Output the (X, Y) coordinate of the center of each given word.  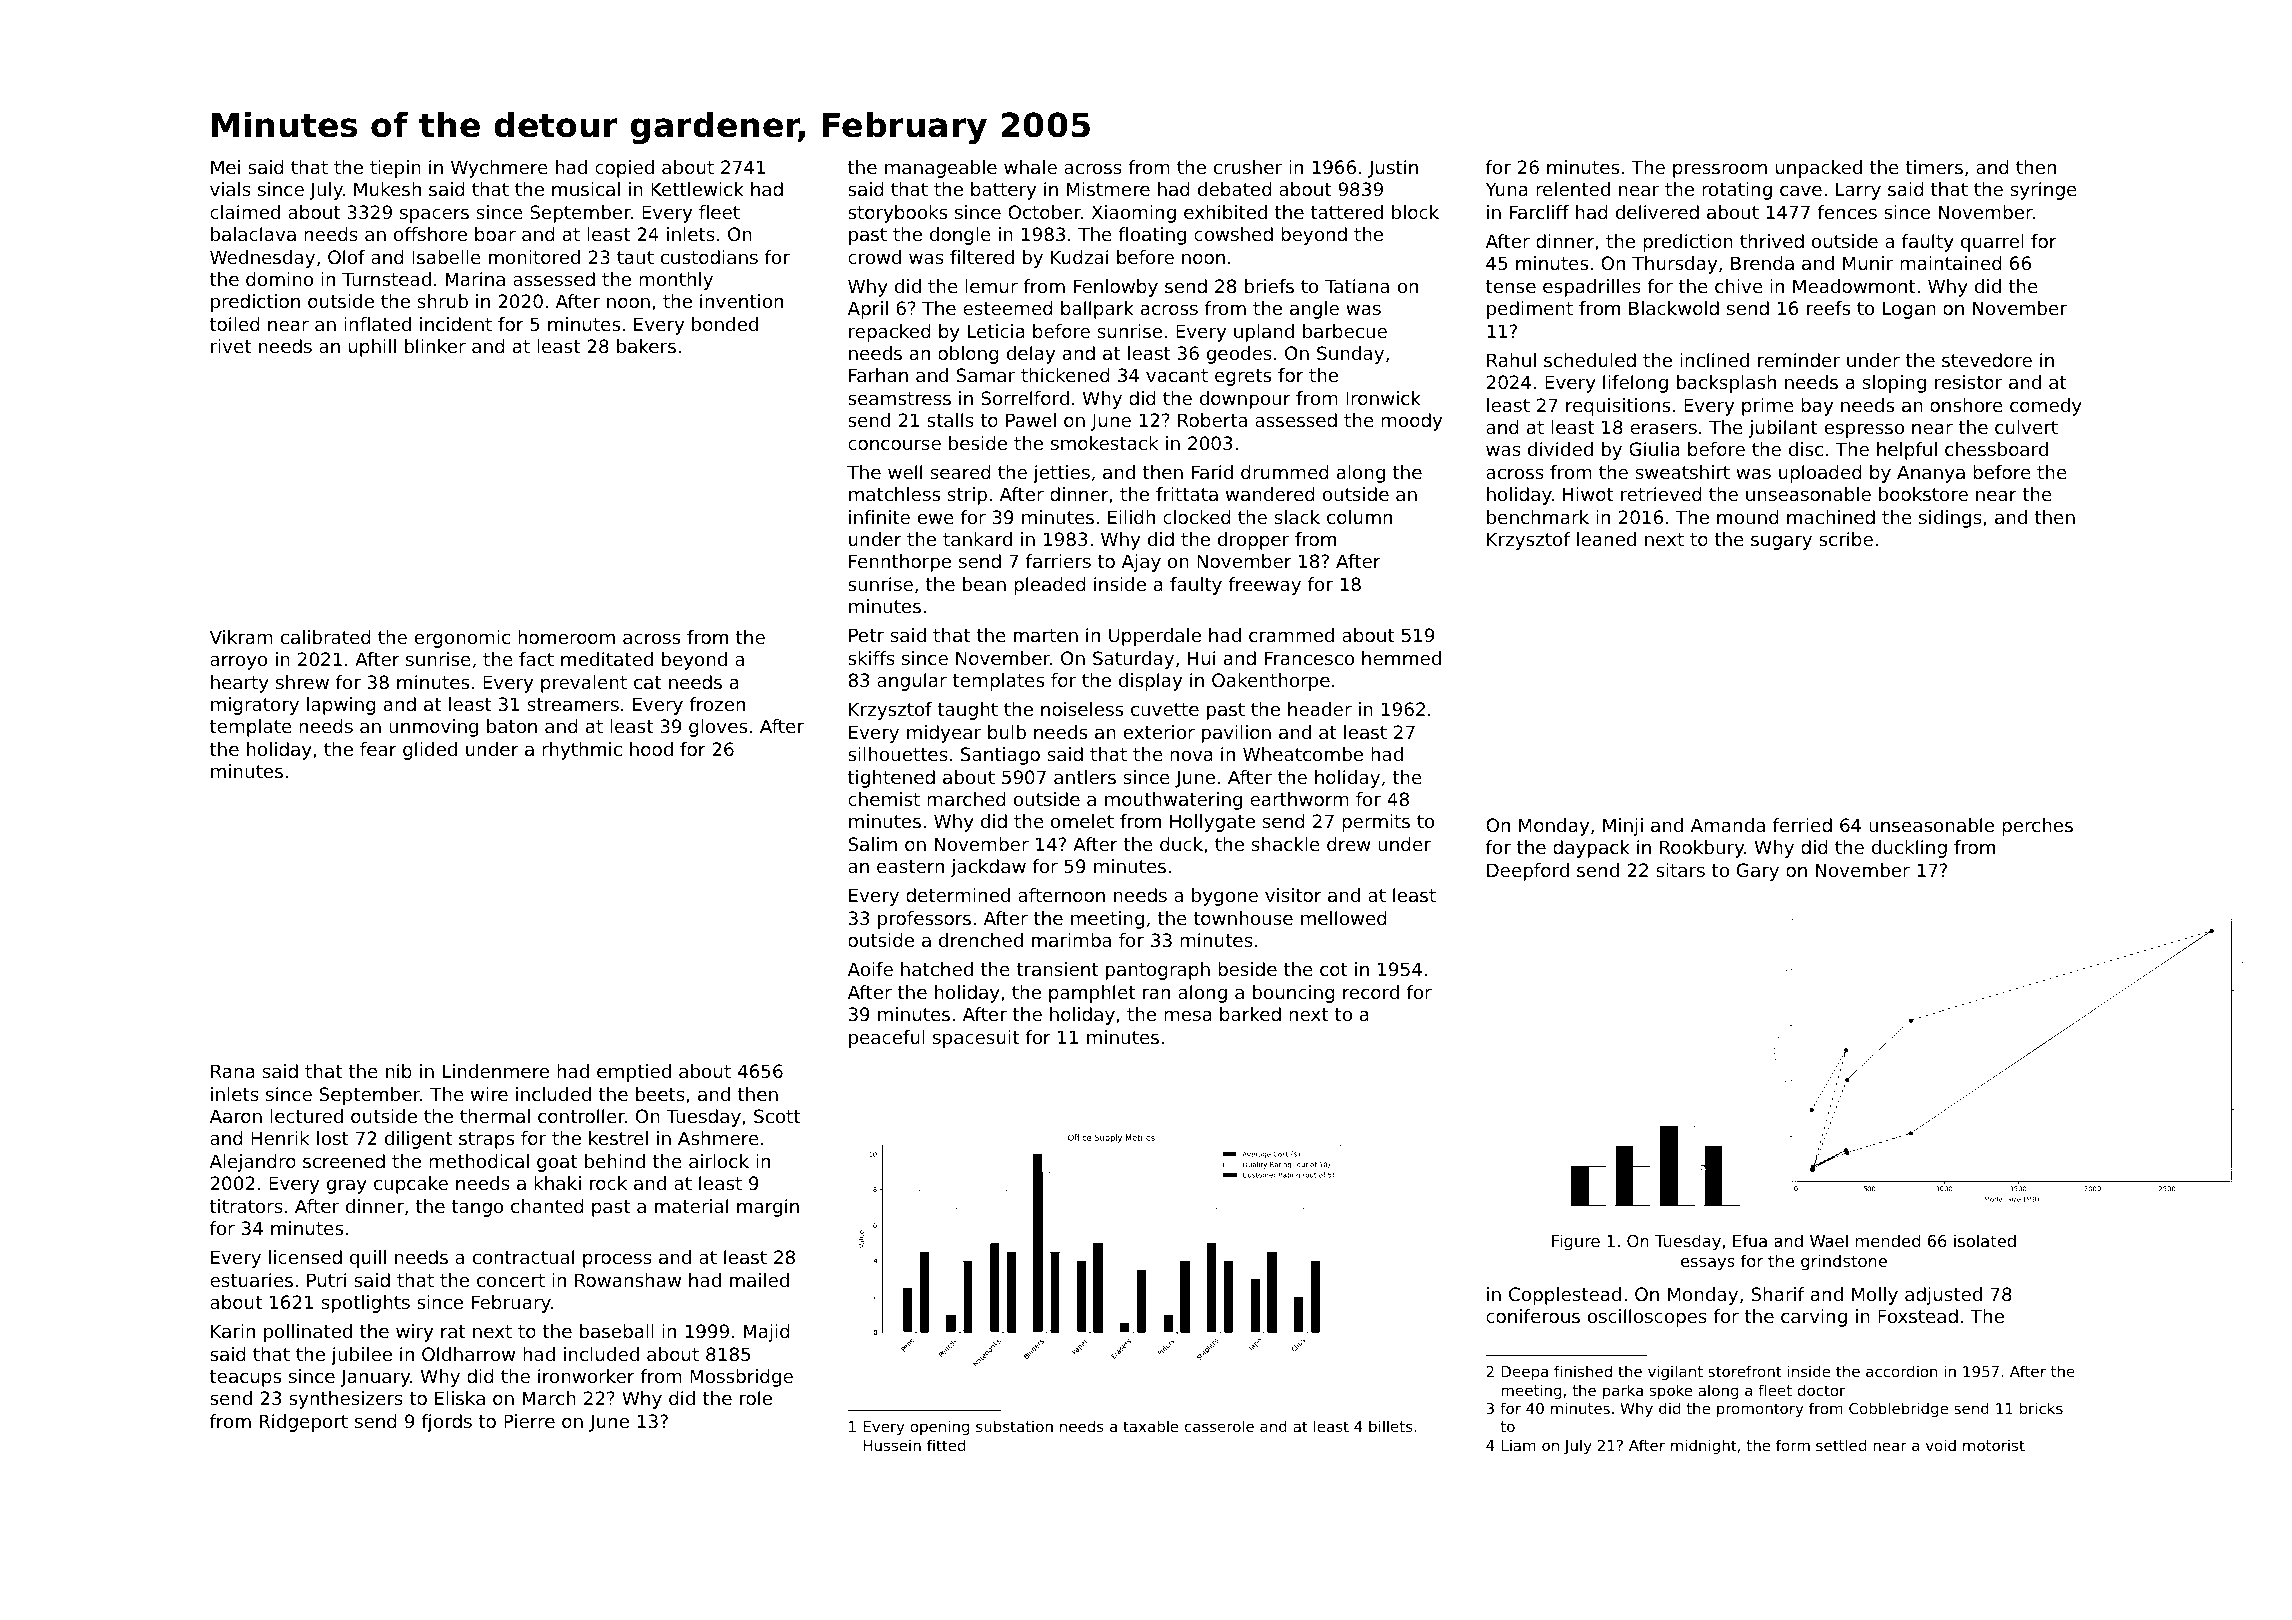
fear (378, 749)
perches (2037, 827)
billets (1391, 1426)
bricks (2041, 1408)
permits (1376, 823)
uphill (372, 348)
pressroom (1720, 170)
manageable (941, 169)
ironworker (586, 1376)
